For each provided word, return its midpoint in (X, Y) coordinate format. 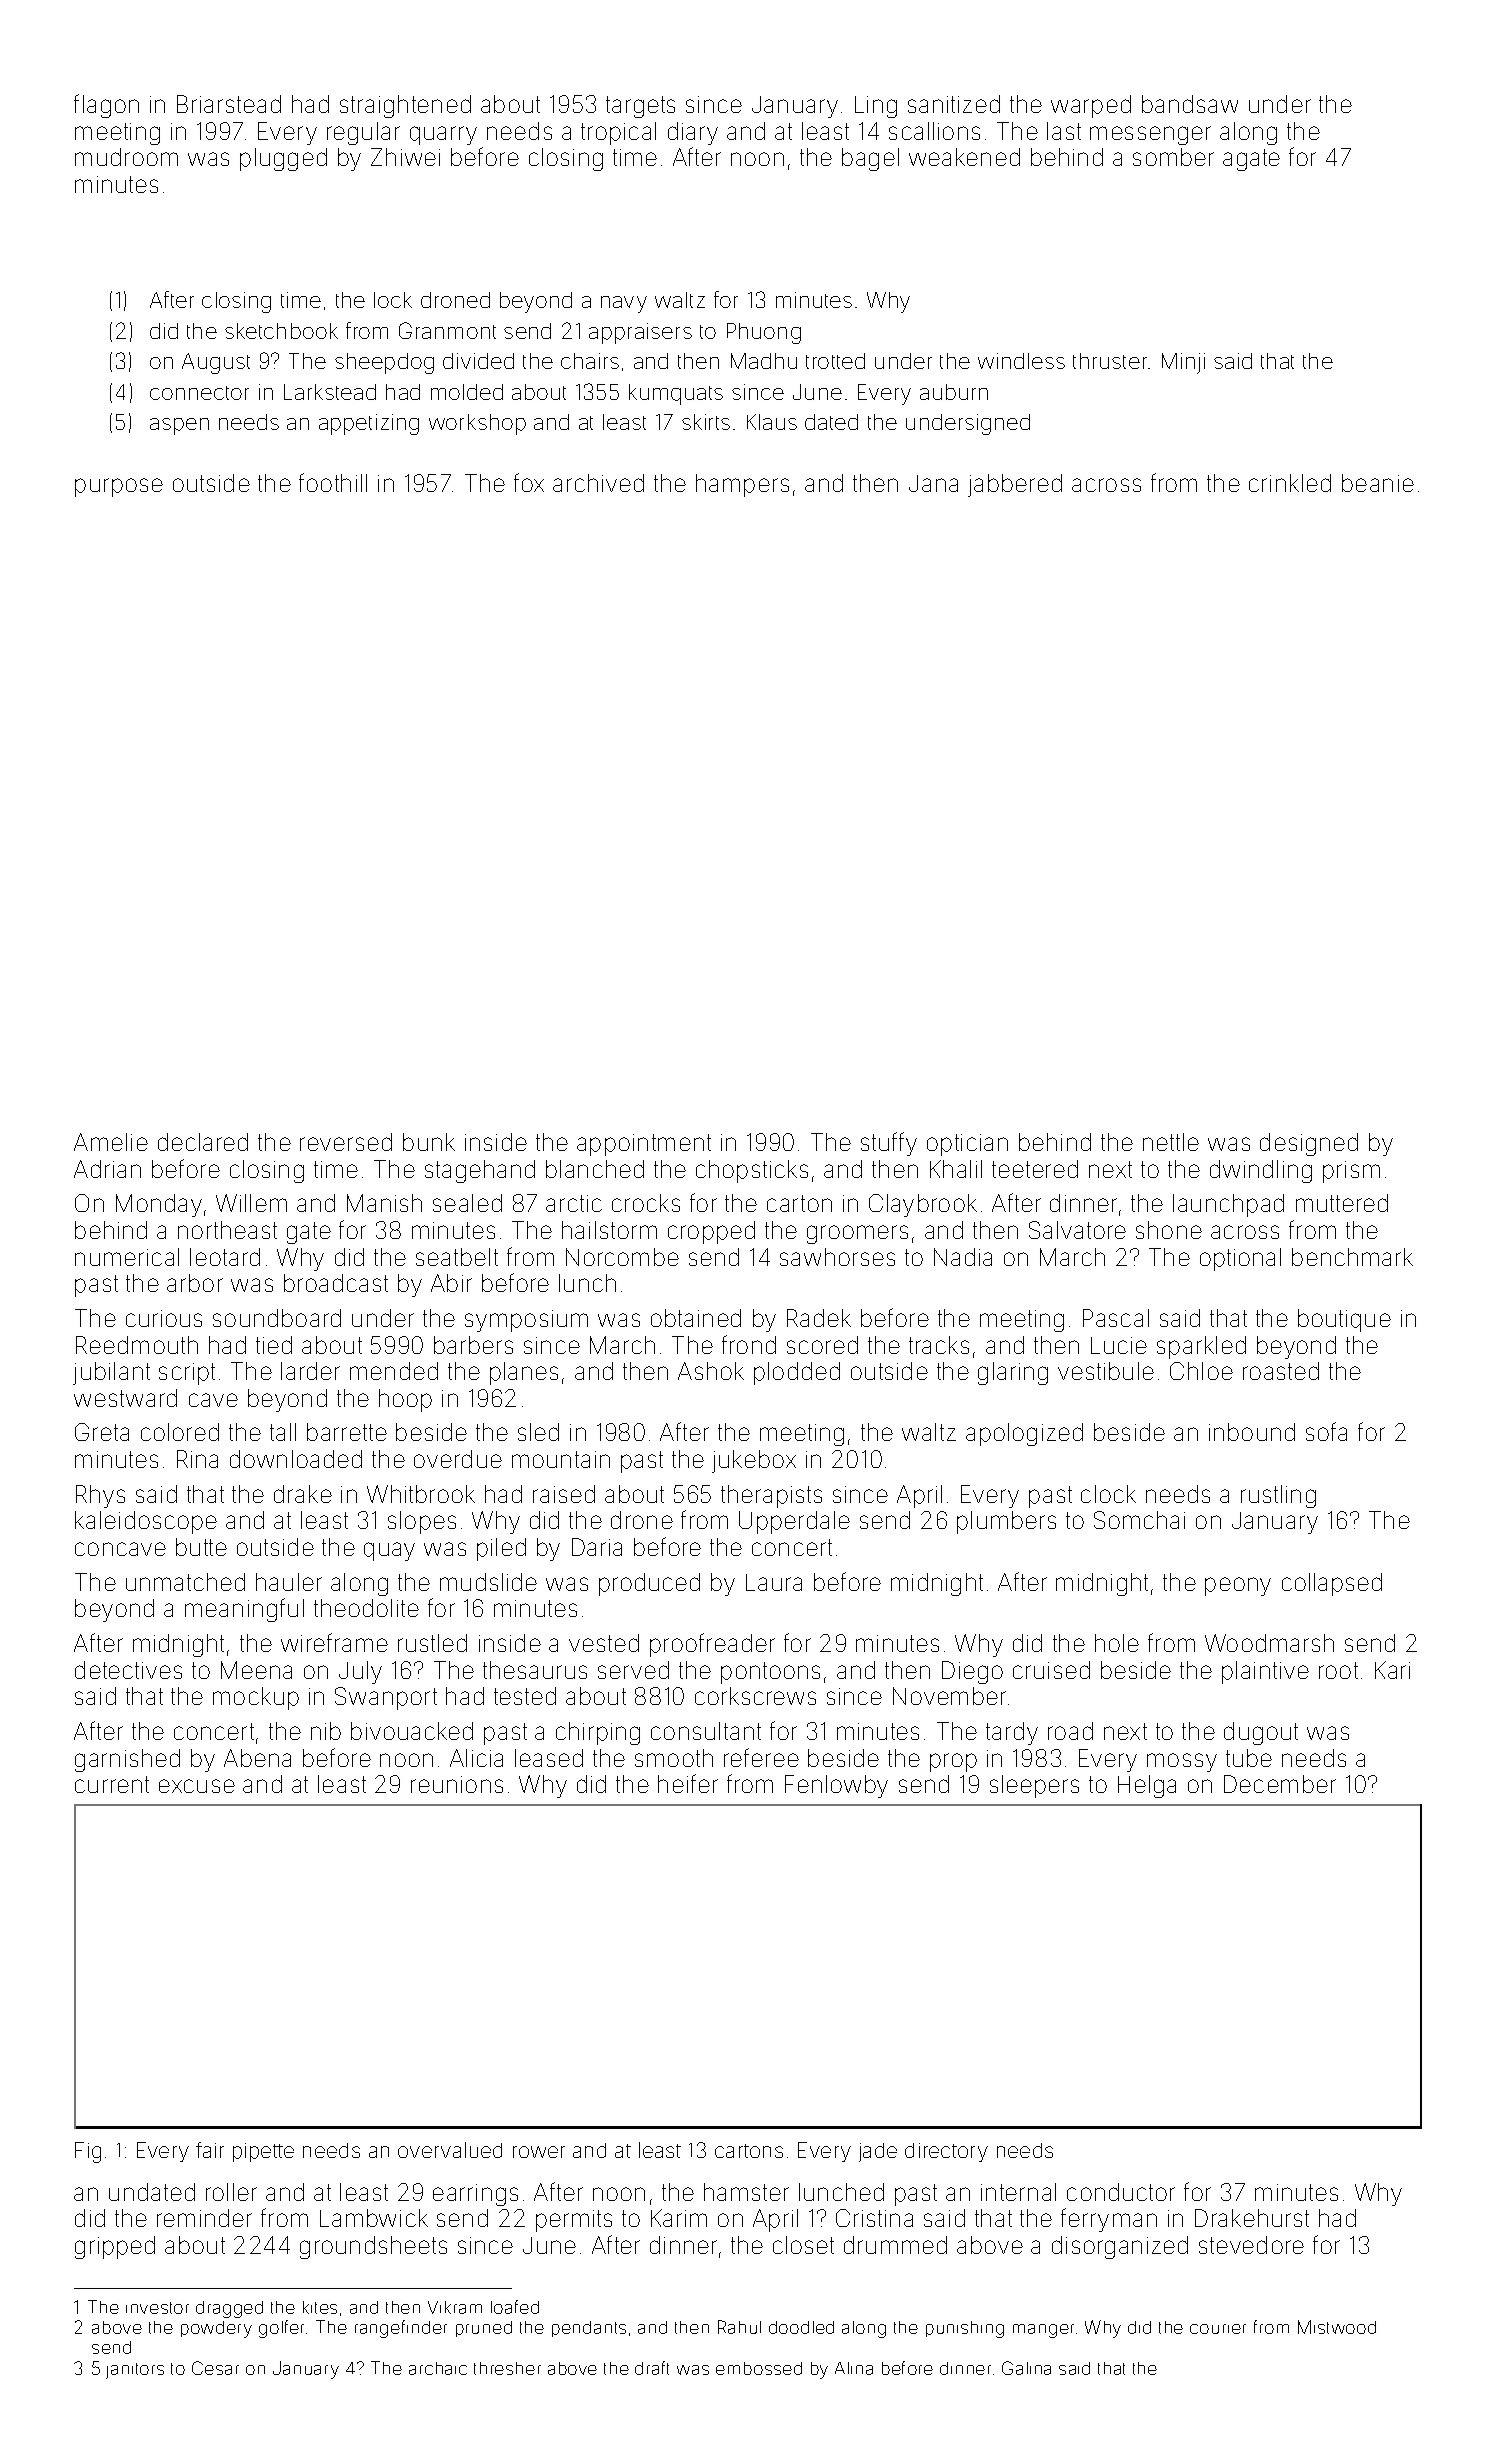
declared (203, 1142)
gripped (115, 2247)
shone (1169, 1230)
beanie (1378, 483)
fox (529, 482)
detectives (128, 1670)
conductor (1121, 2192)
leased (549, 1758)
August (216, 363)
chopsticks (752, 1171)
